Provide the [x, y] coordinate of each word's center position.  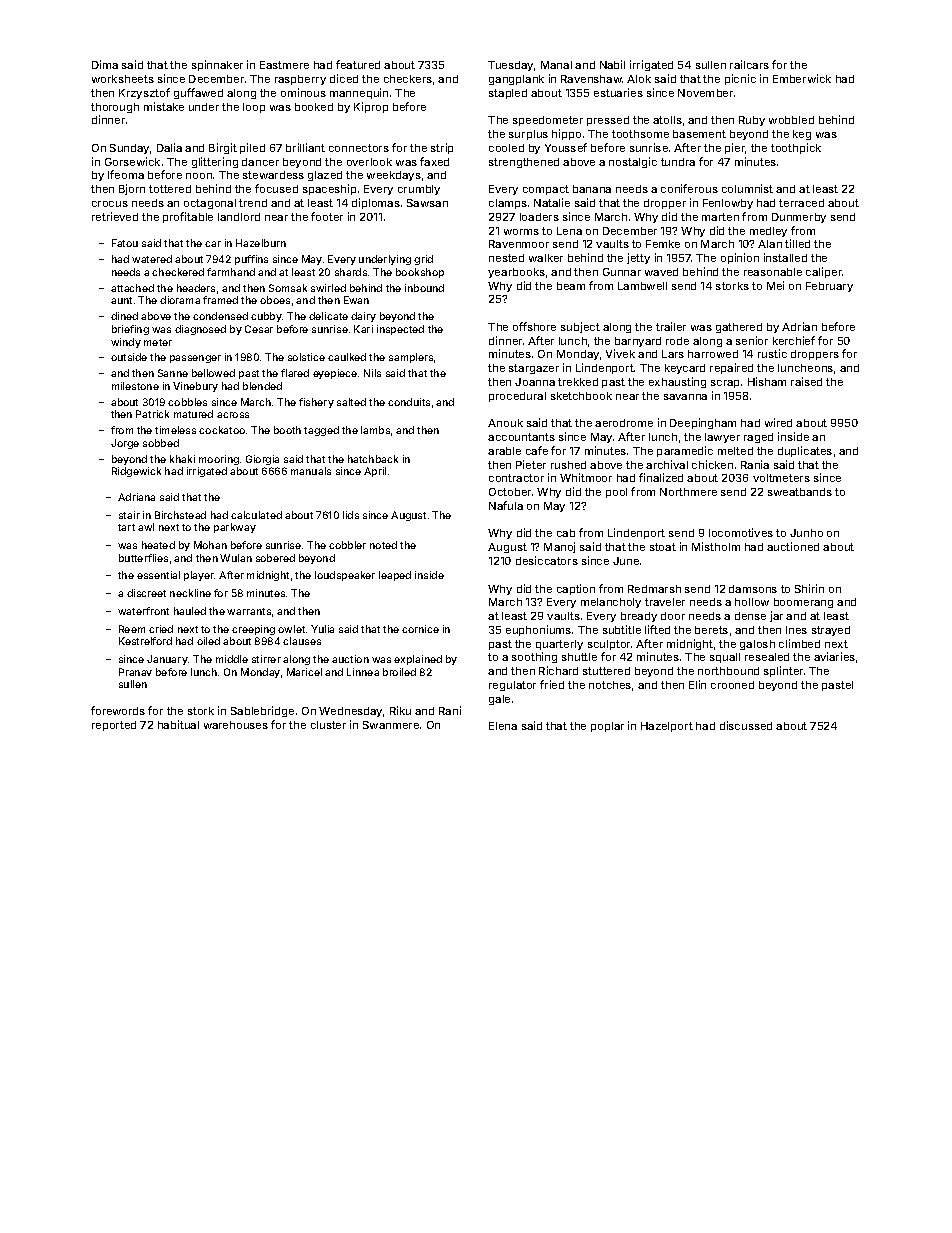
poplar [607, 727]
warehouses [236, 725]
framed [220, 300]
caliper [824, 272]
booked [314, 107]
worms [521, 232]
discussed [746, 725]
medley [768, 232]
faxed [434, 161]
